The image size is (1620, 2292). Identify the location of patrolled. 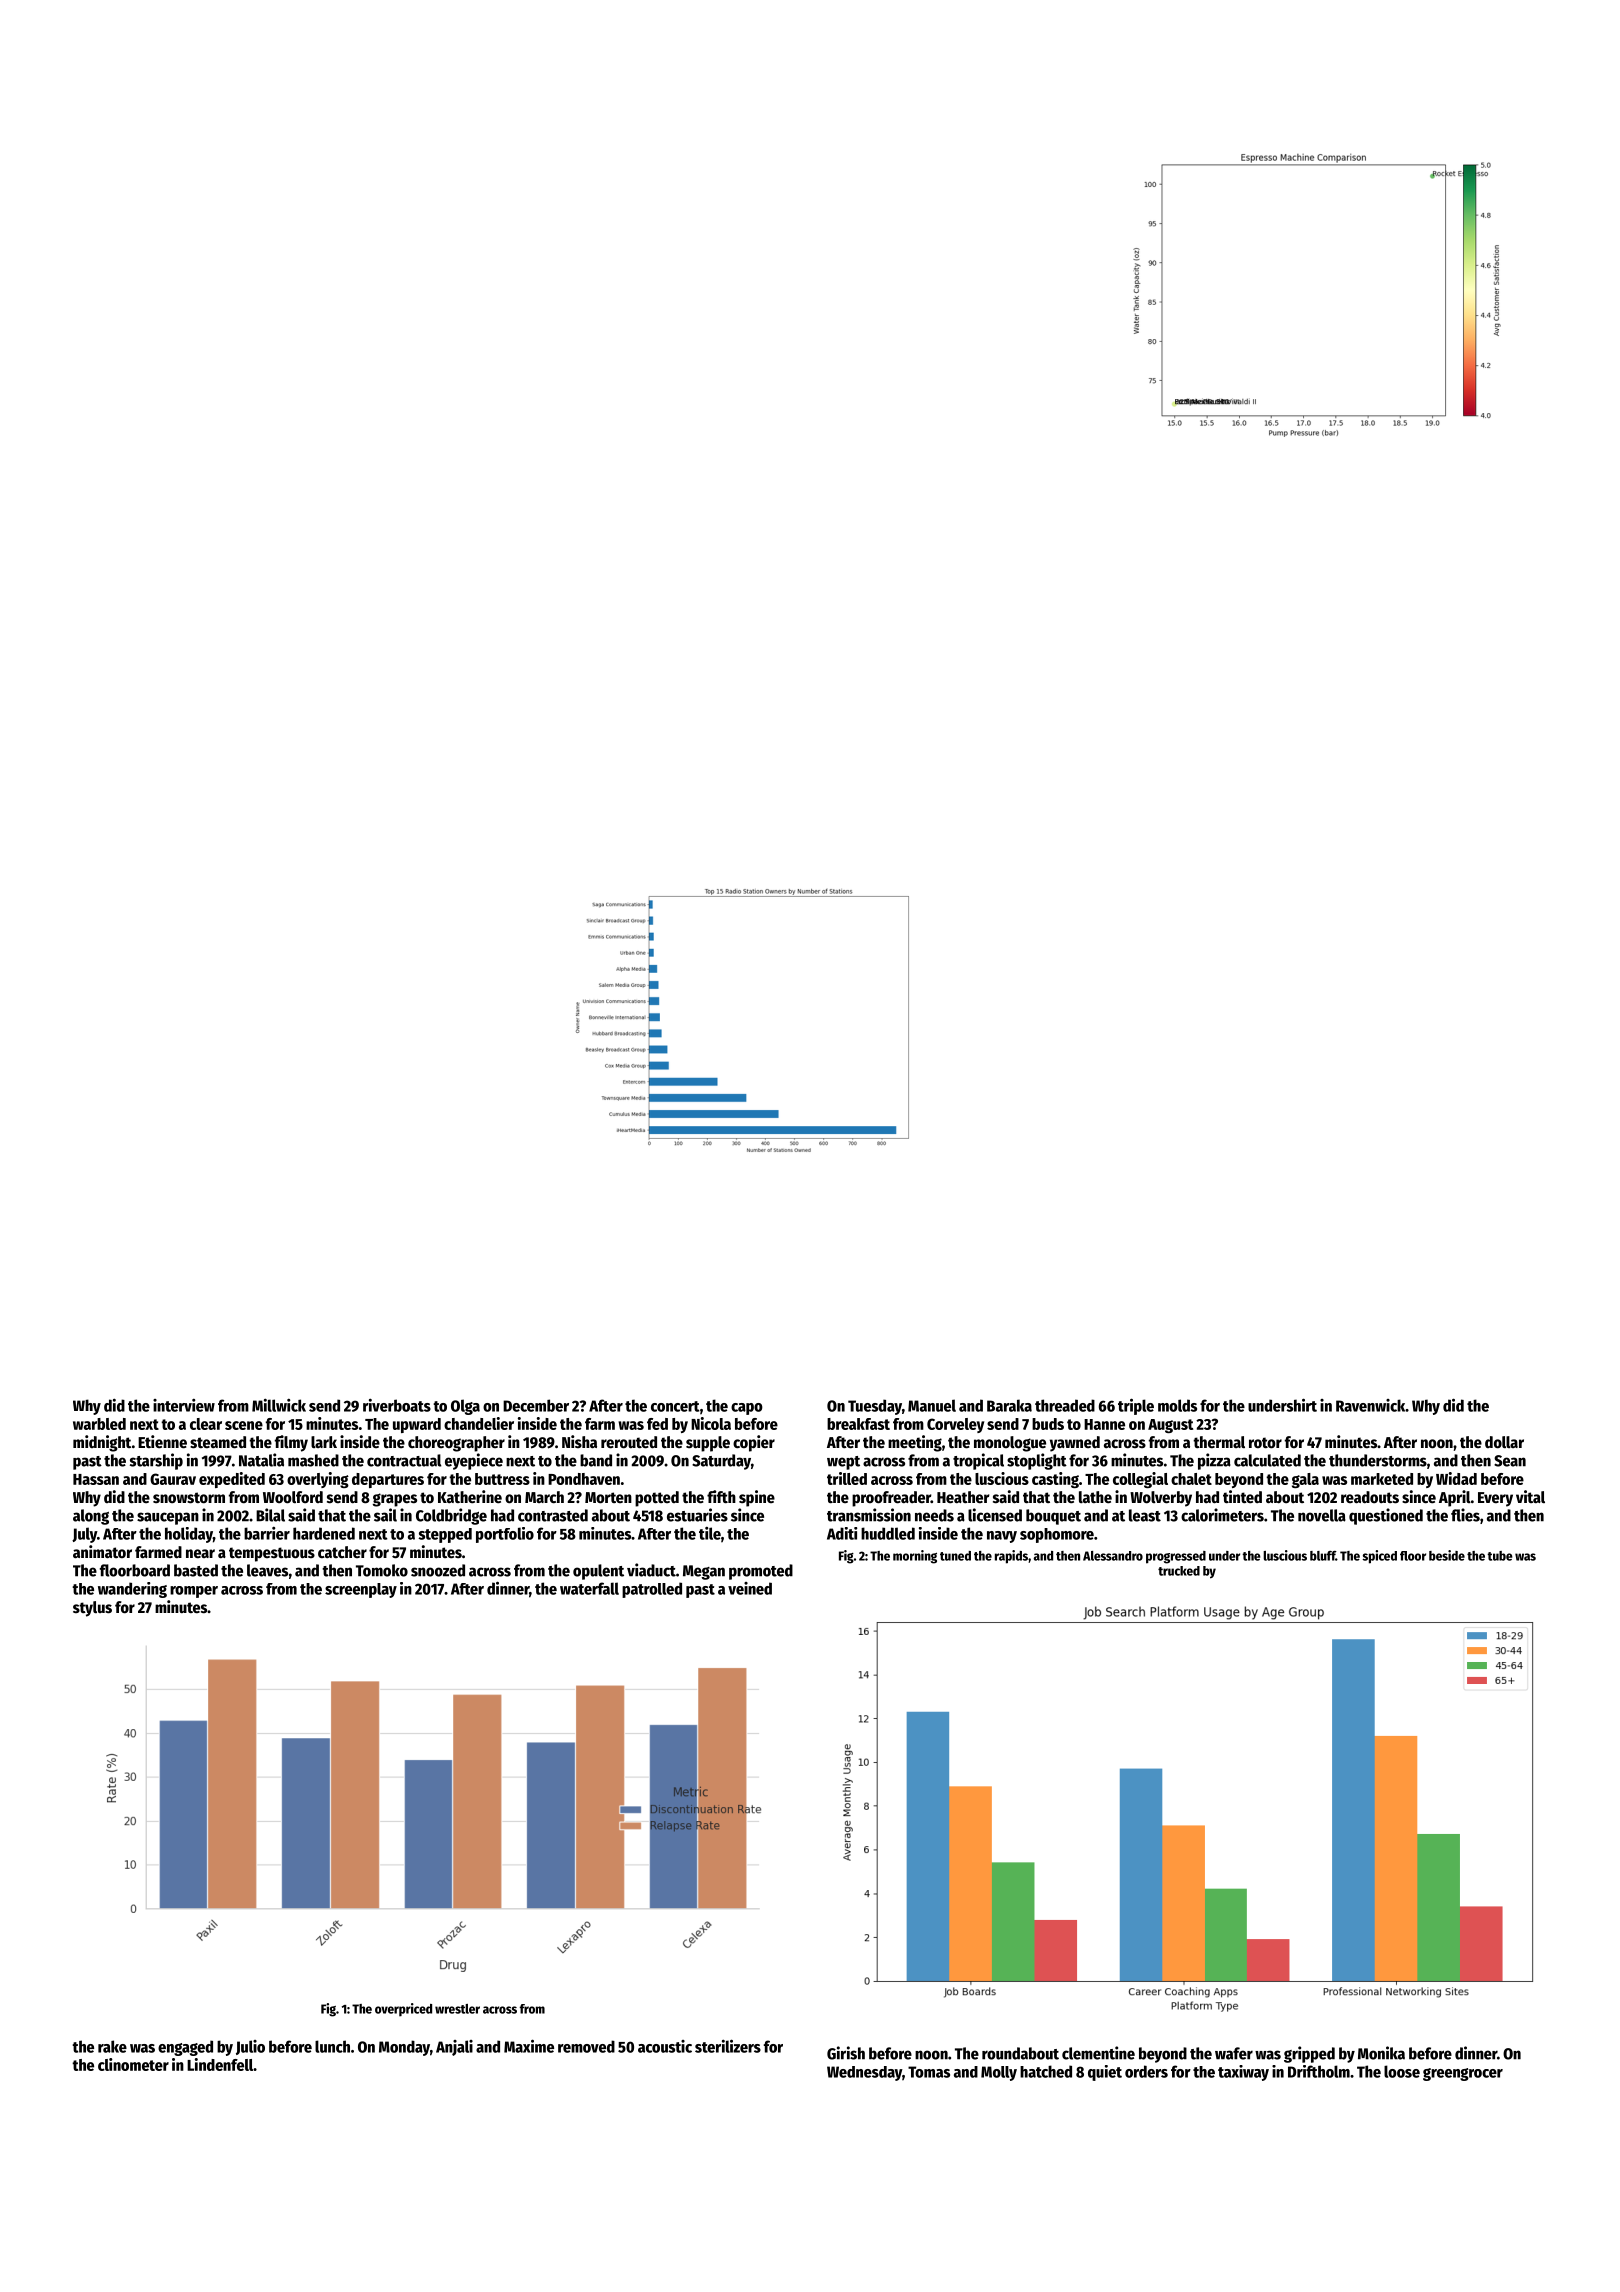
(652, 1590).
